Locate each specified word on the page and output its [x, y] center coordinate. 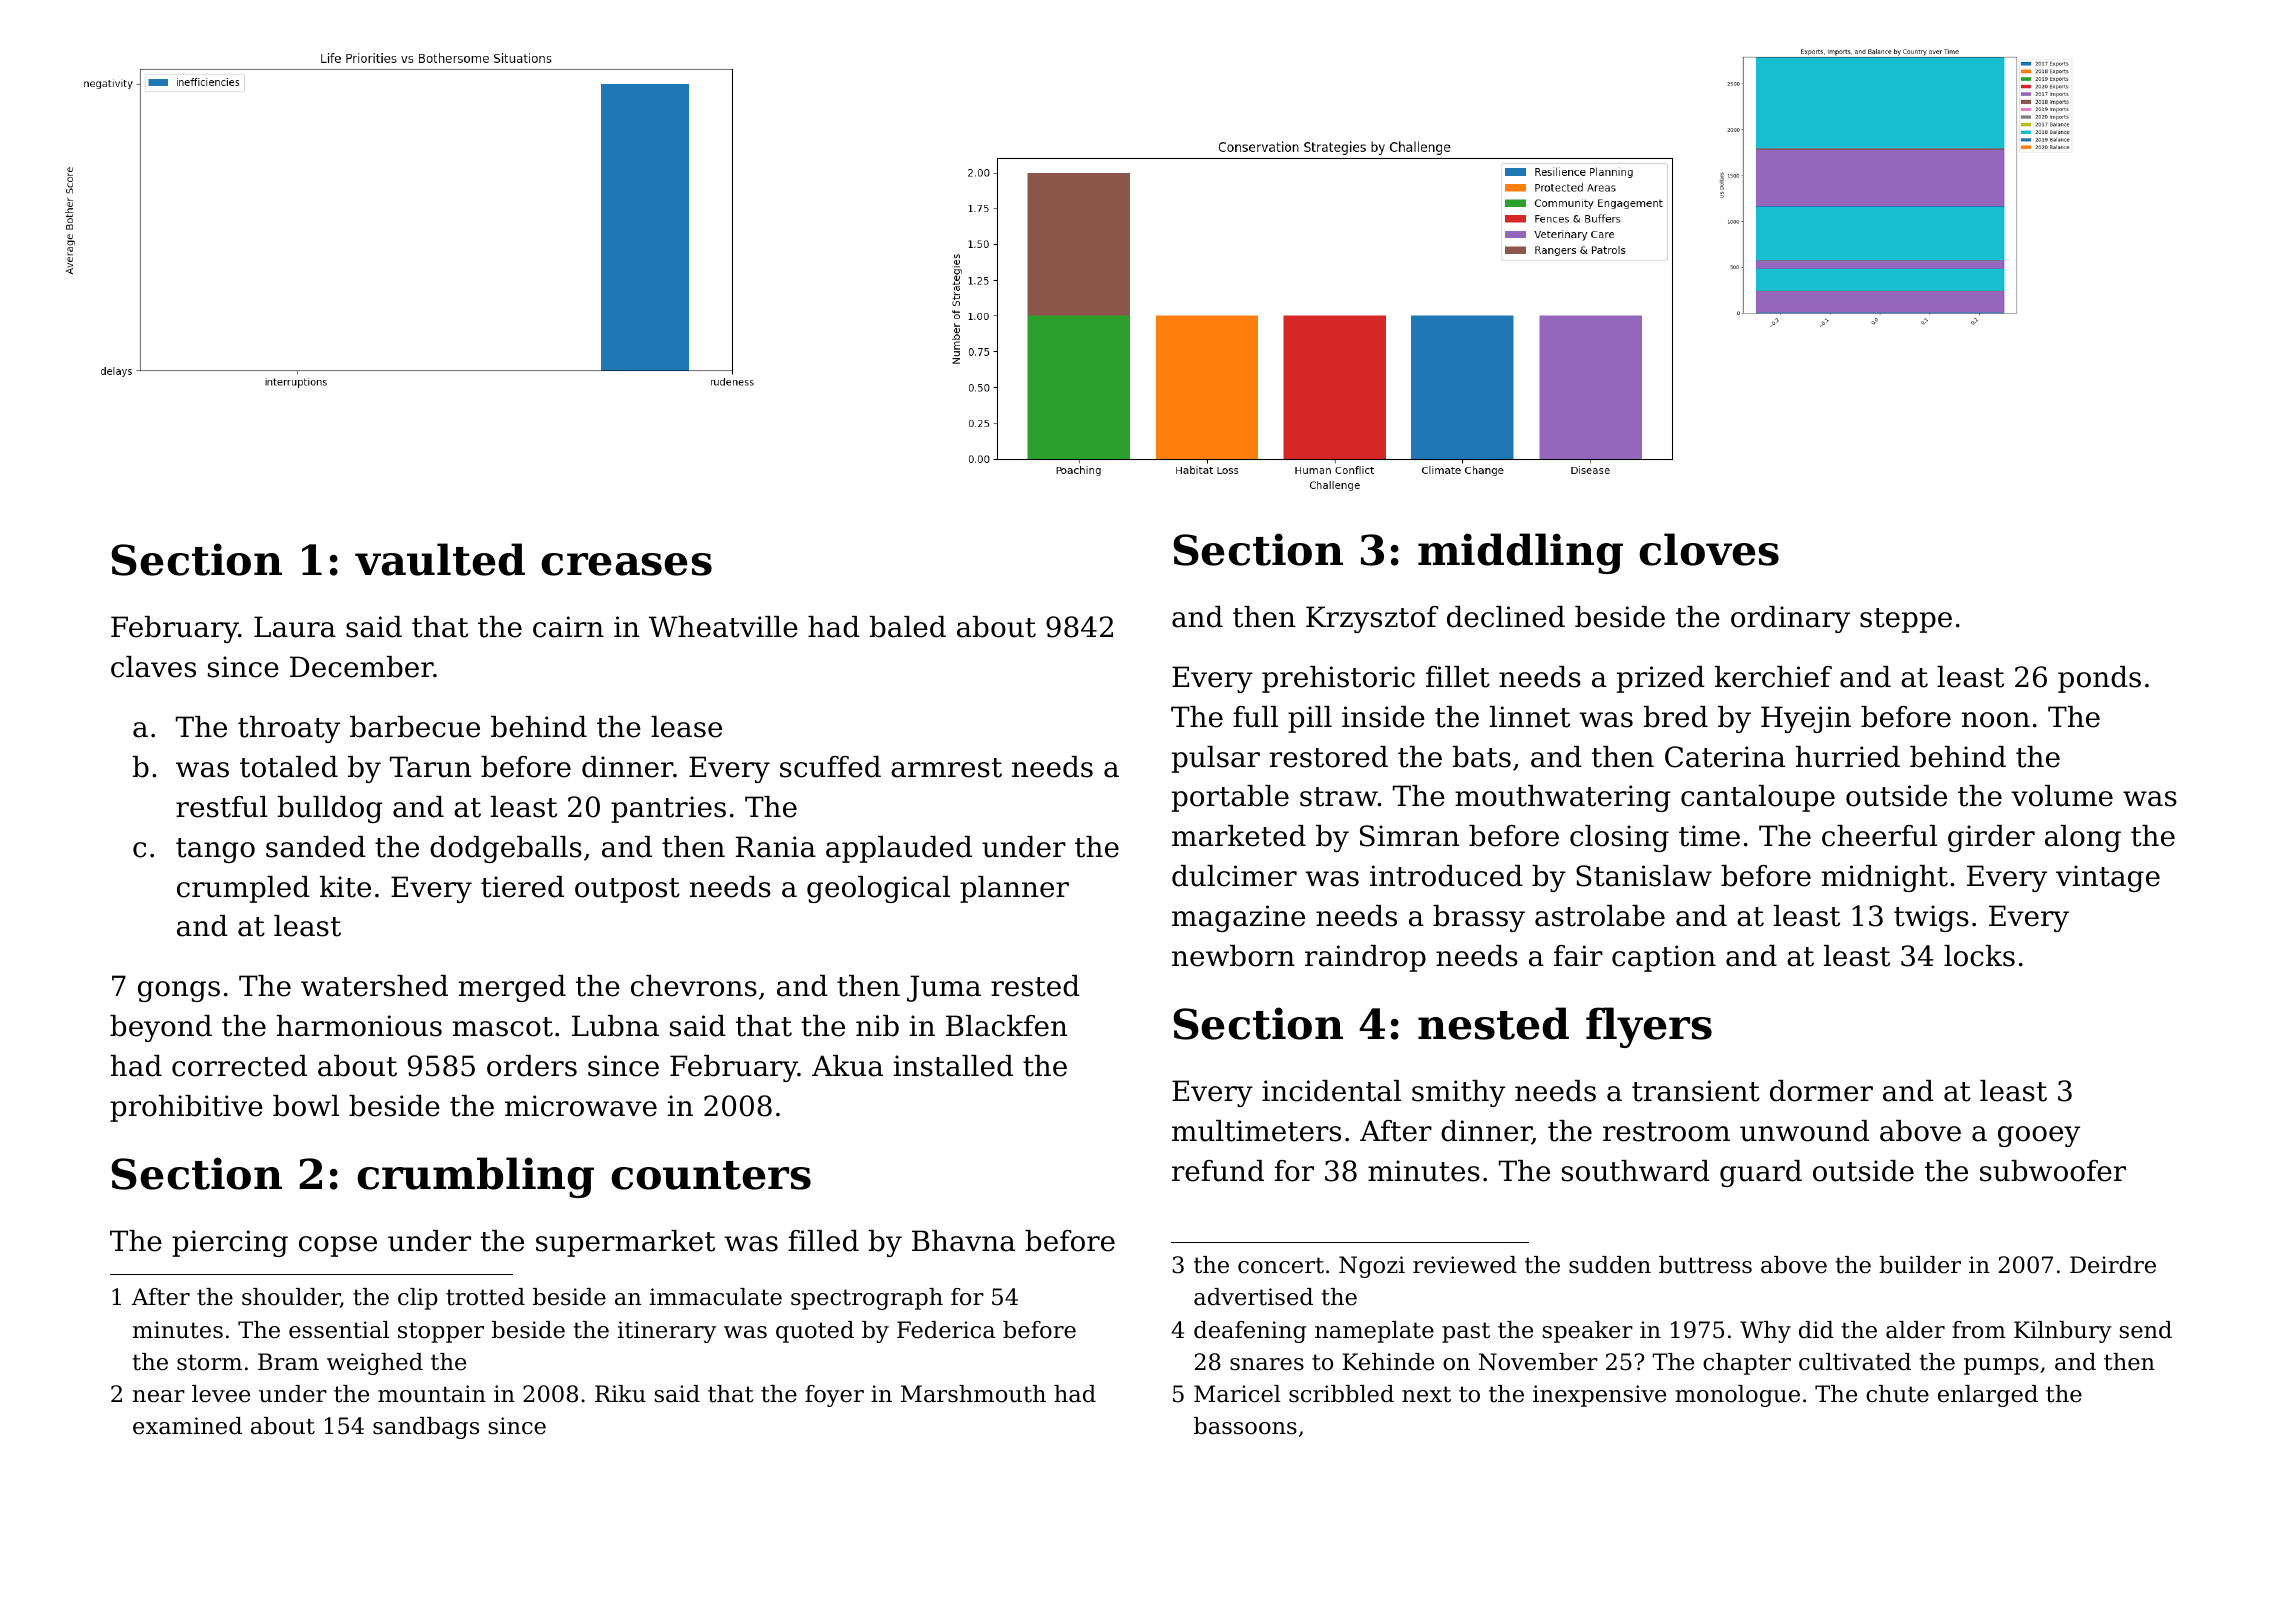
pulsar [1216, 759]
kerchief [1773, 677]
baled [908, 627]
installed [953, 1066]
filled [824, 1241]
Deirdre [2113, 1265]
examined [187, 1426]
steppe [1906, 620]
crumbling [475, 1177]
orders [532, 1066]
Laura [295, 627]
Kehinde [1388, 1362]
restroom [1666, 1132]
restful [222, 807]
